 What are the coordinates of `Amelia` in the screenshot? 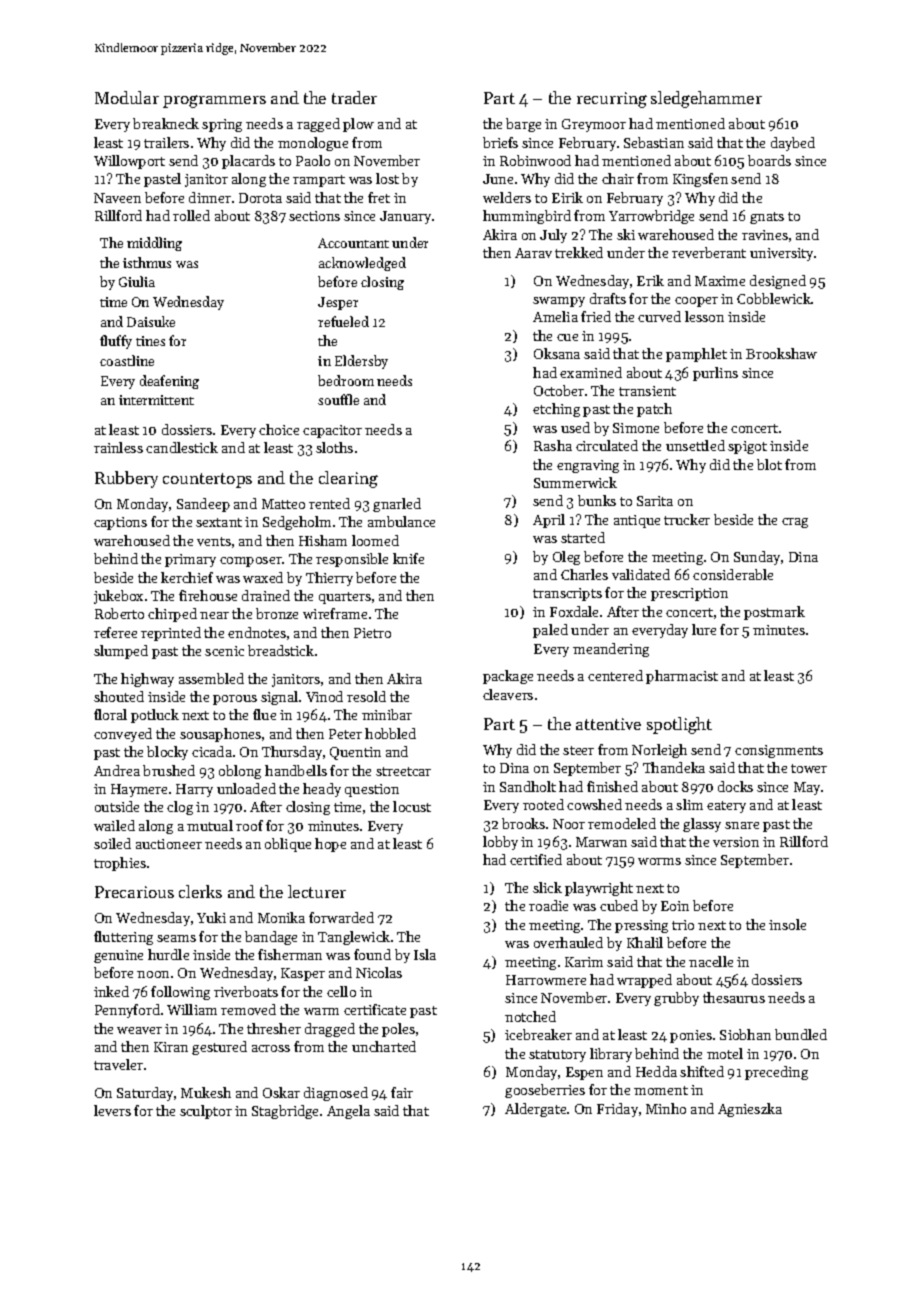 It's located at (555, 316).
